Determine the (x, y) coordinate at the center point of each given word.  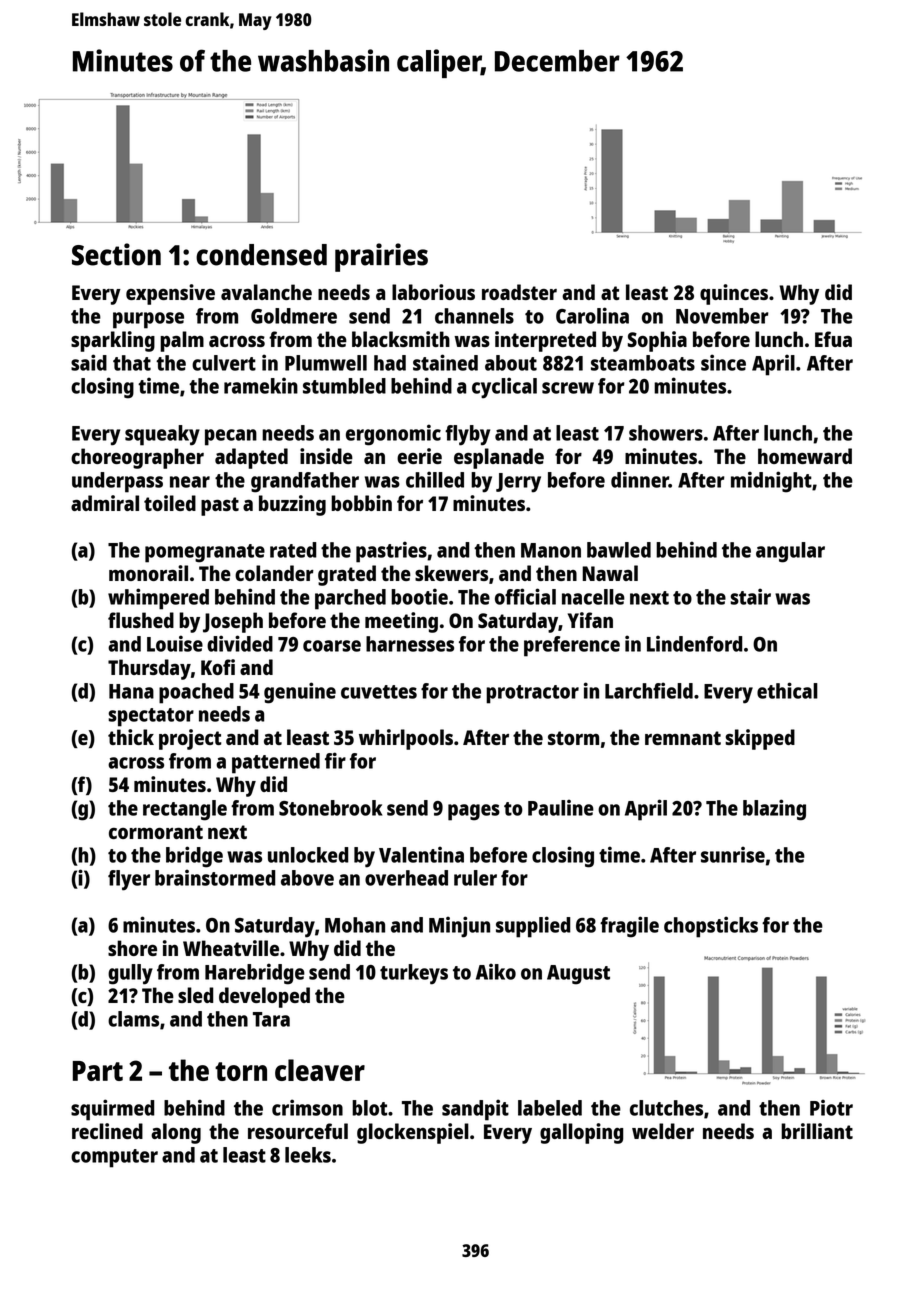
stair (750, 596)
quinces (734, 294)
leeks (308, 1155)
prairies (381, 257)
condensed (261, 255)
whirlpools (406, 739)
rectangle (185, 810)
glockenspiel (413, 1133)
